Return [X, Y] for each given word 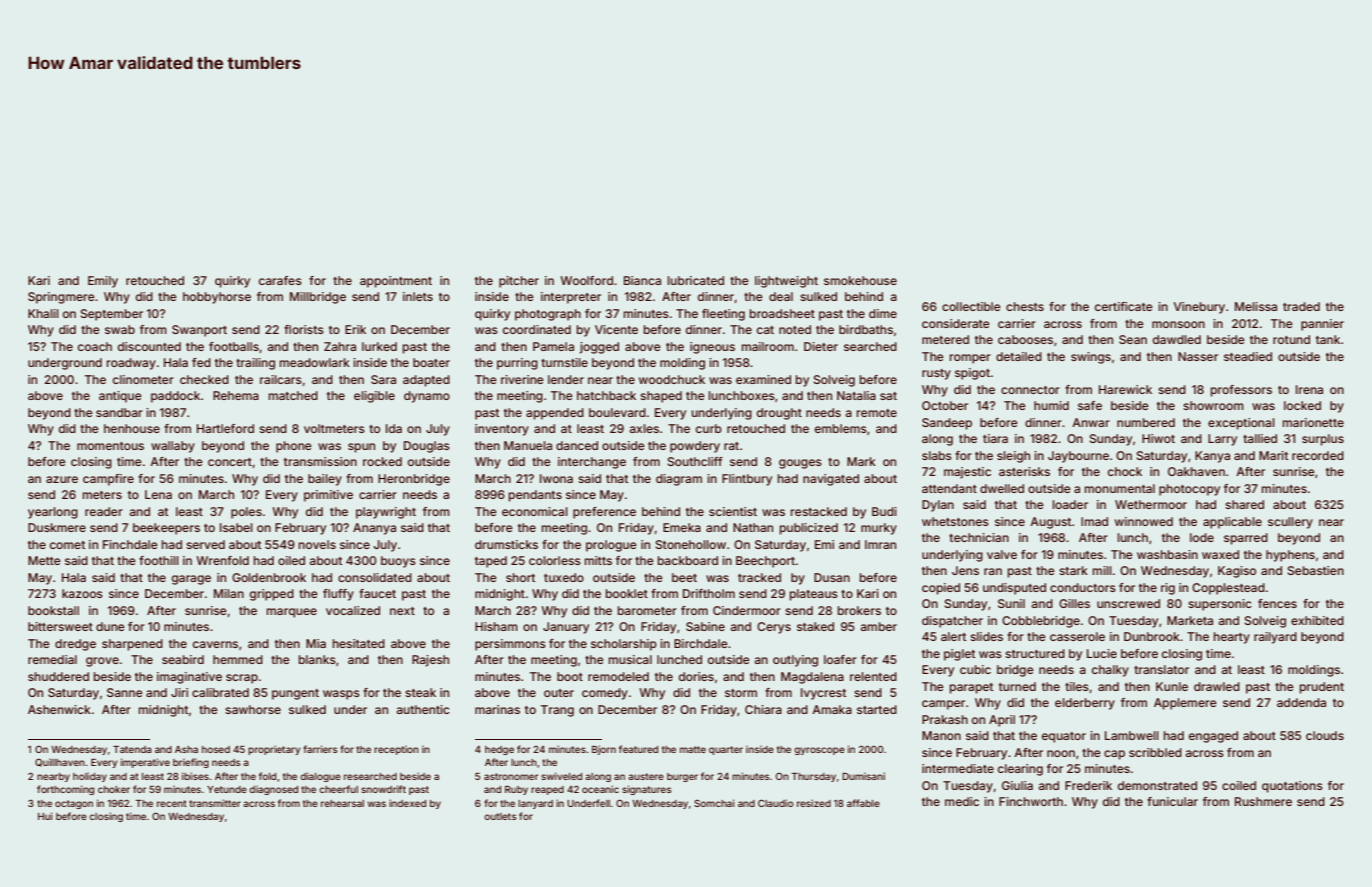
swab [120, 329]
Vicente [616, 329]
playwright [386, 513]
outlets [500, 816]
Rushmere [1263, 801]
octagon [74, 804]
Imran [880, 544]
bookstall [53, 610]
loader [1070, 504]
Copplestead [1228, 589]
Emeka [682, 527]
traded [1301, 306]
